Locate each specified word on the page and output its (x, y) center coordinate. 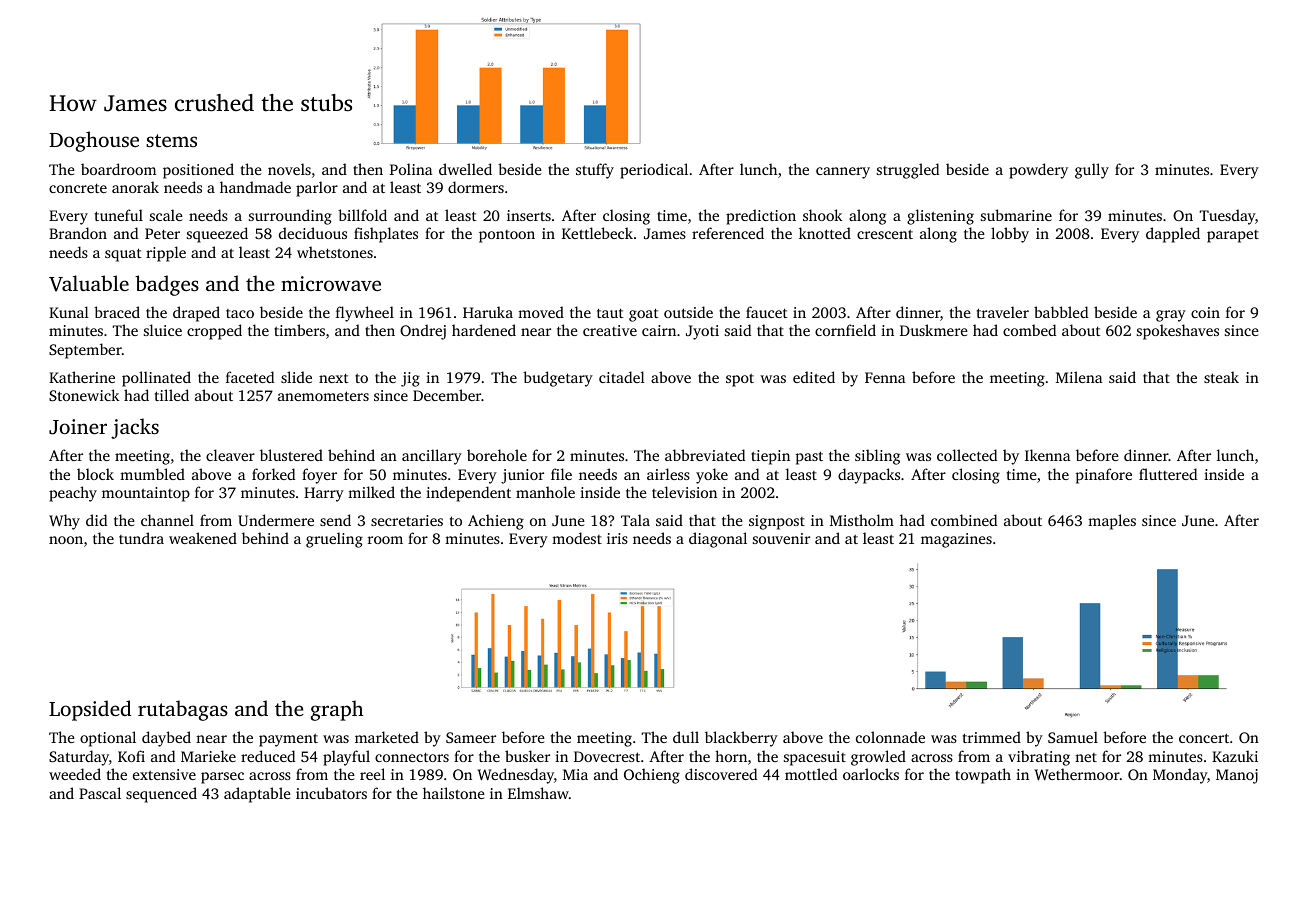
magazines (956, 540)
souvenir (781, 538)
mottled (811, 774)
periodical (654, 171)
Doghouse (94, 141)
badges (167, 285)
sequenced (161, 795)
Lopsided (90, 710)
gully (1092, 171)
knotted (825, 233)
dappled (1173, 235)
